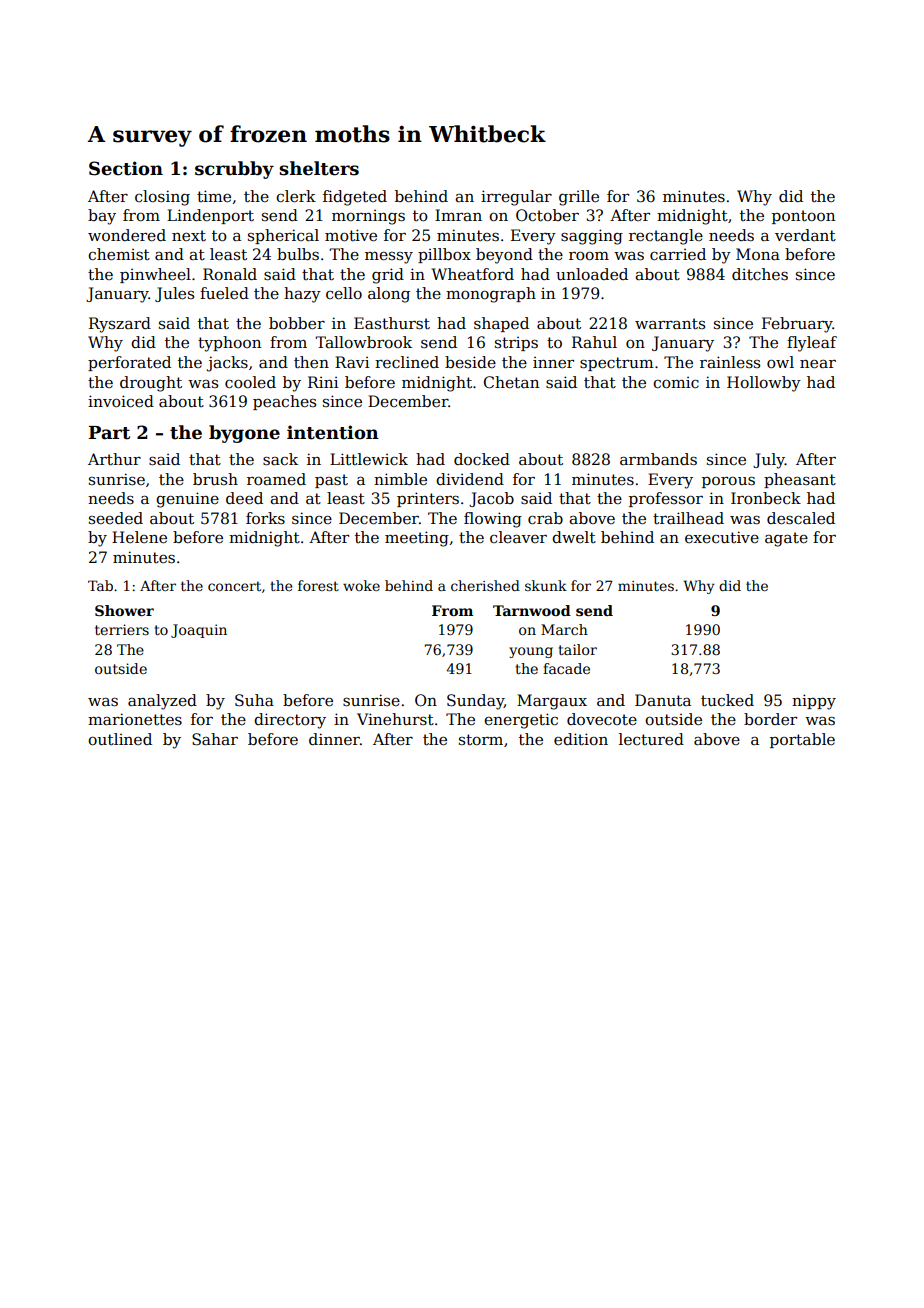  What do you see at coordinates (504, 256) in the screenshot?
I see `beyond` at bounding box center [504, 256].
